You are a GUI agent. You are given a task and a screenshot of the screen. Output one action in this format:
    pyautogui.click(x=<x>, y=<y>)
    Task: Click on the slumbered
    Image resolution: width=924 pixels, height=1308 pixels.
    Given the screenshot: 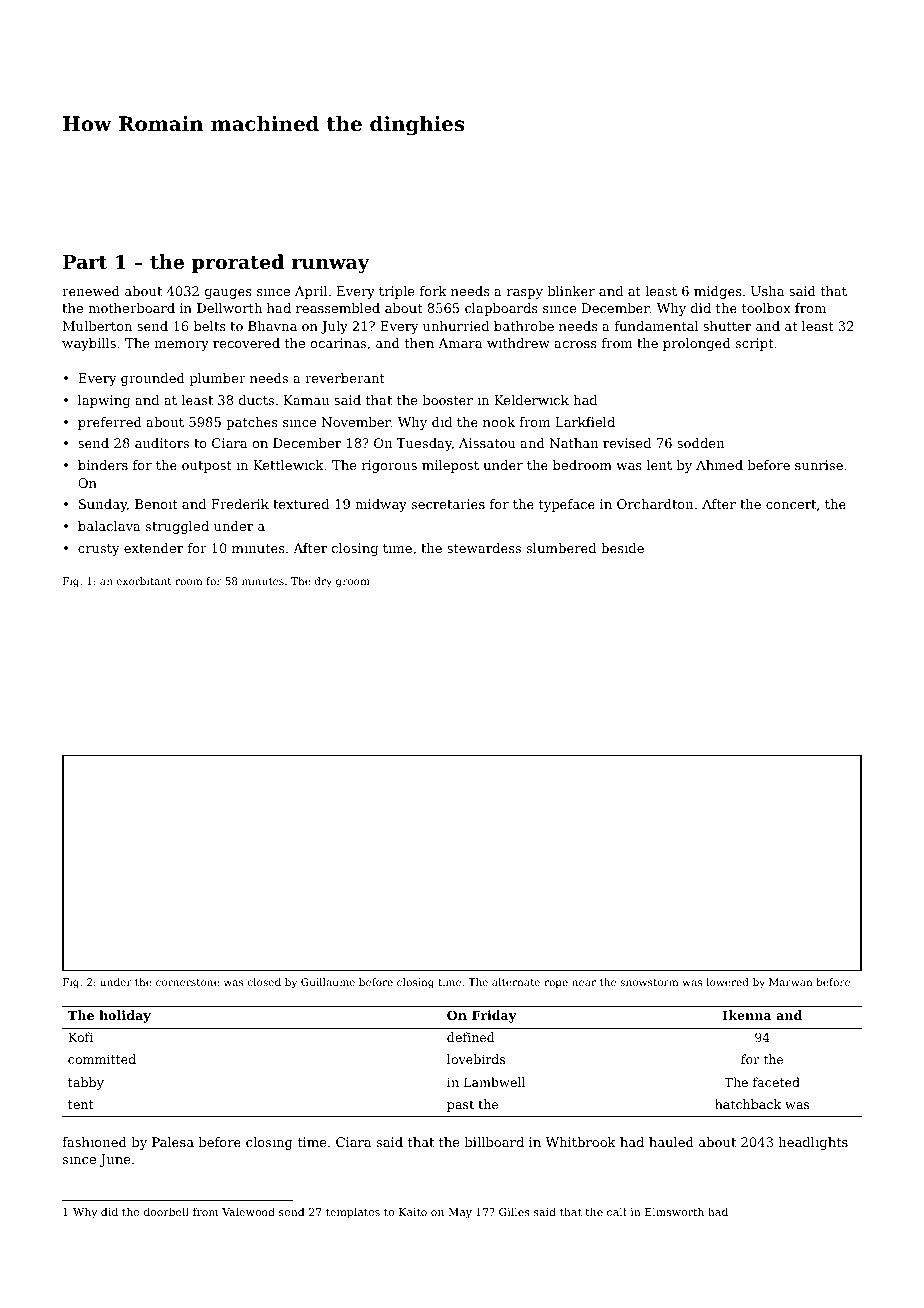 What is the action you would take?
    pyautogui.click(x=561, y=548)
